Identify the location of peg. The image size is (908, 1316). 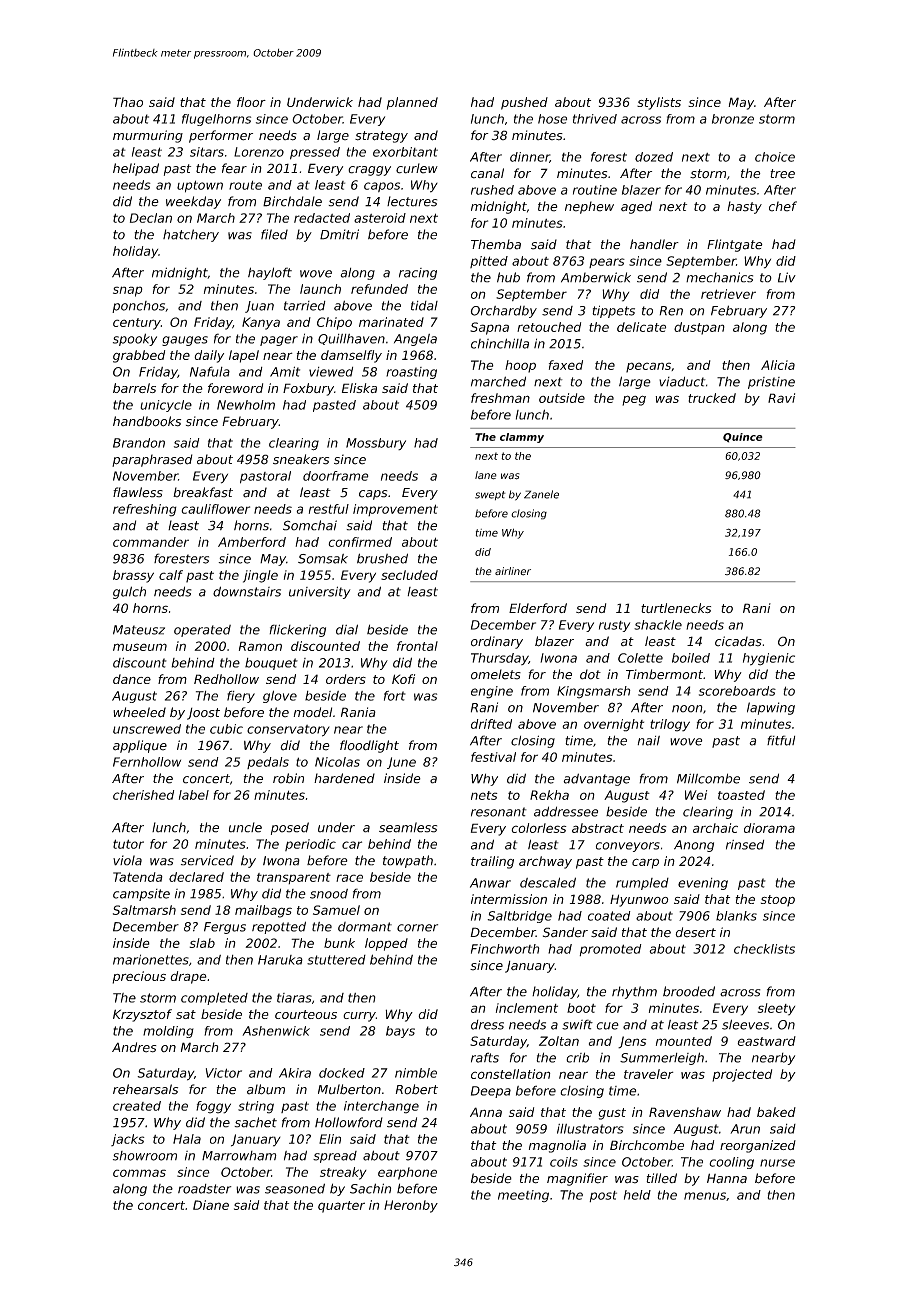
(634, 400).
